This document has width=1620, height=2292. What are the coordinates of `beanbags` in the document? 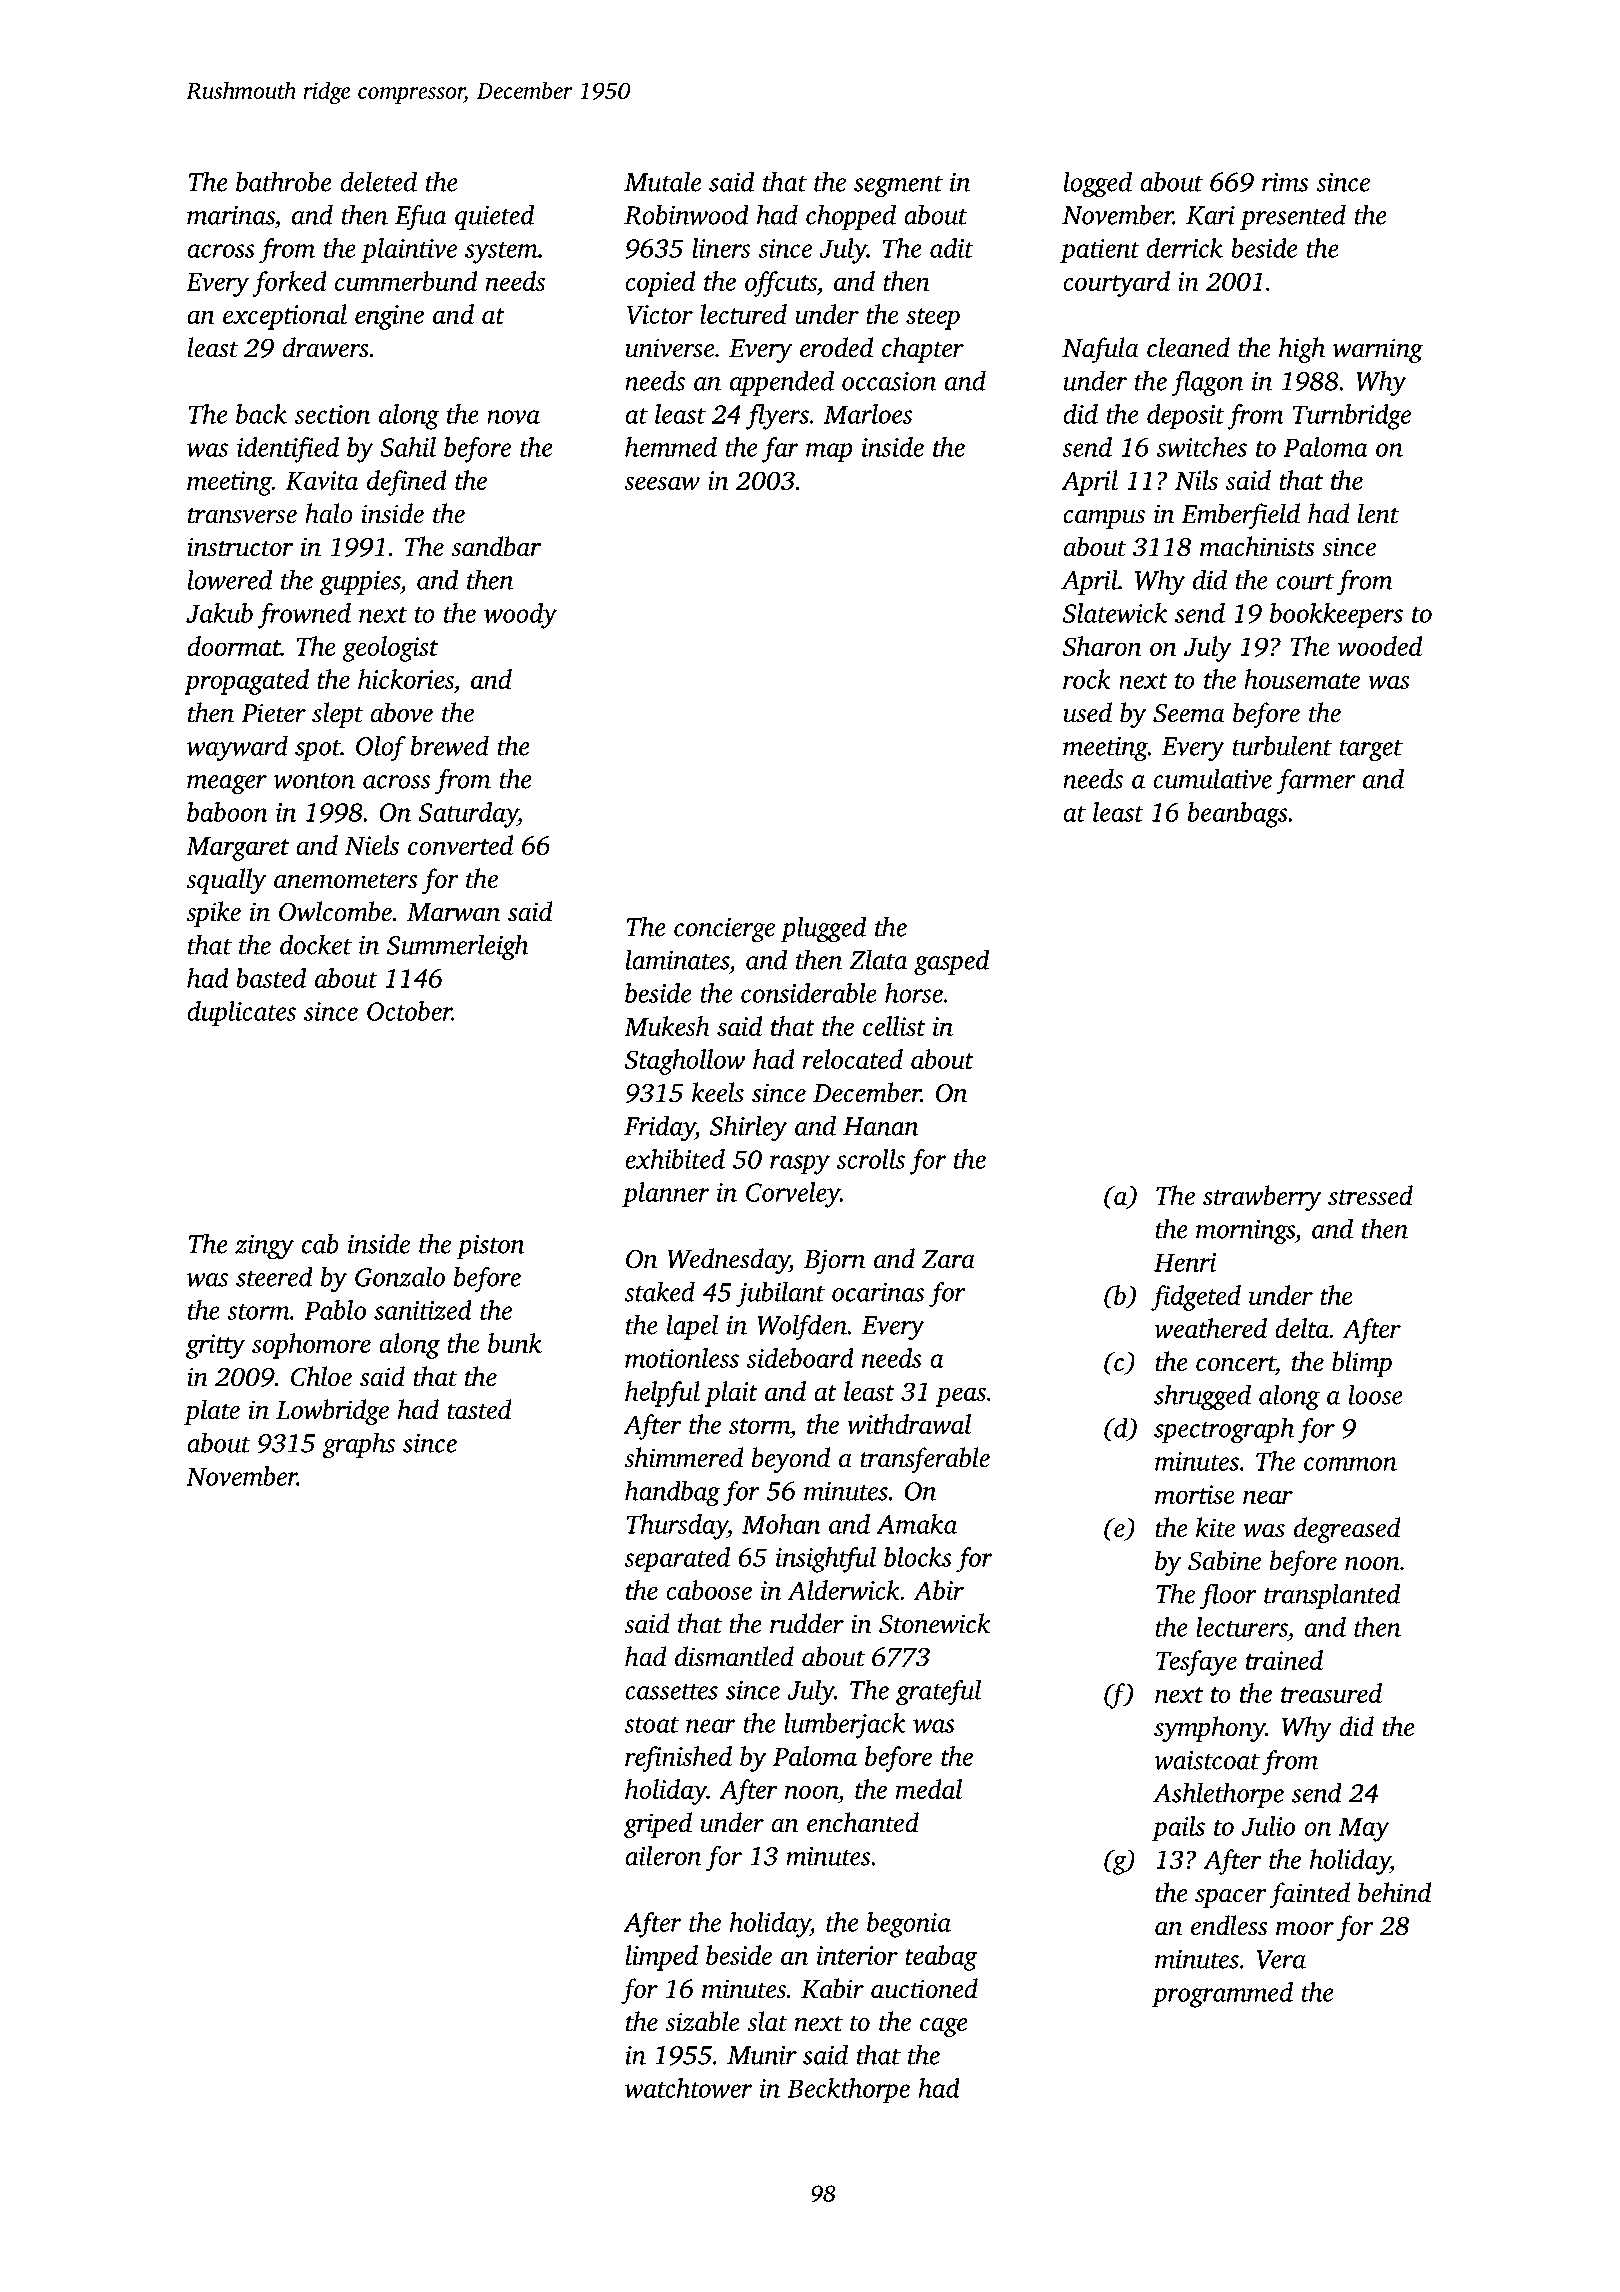 It's located at (1238, 815).
